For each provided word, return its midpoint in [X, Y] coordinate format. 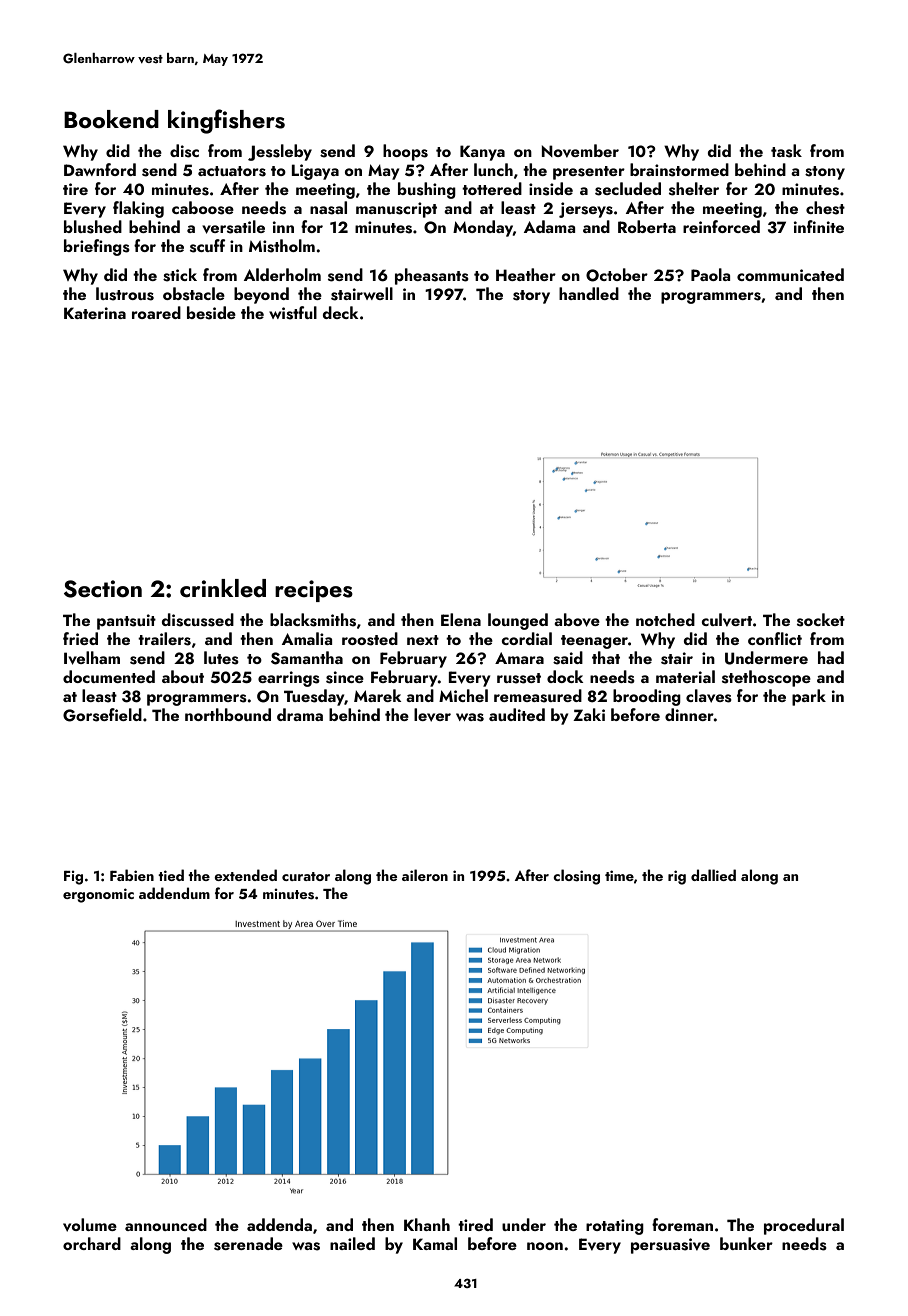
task [786, 151]
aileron [425, 875]
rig [677, 877]
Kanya [482, 153]
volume [90, 1225]
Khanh [427, 1224]
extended [245, 875]
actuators [232, 171]
